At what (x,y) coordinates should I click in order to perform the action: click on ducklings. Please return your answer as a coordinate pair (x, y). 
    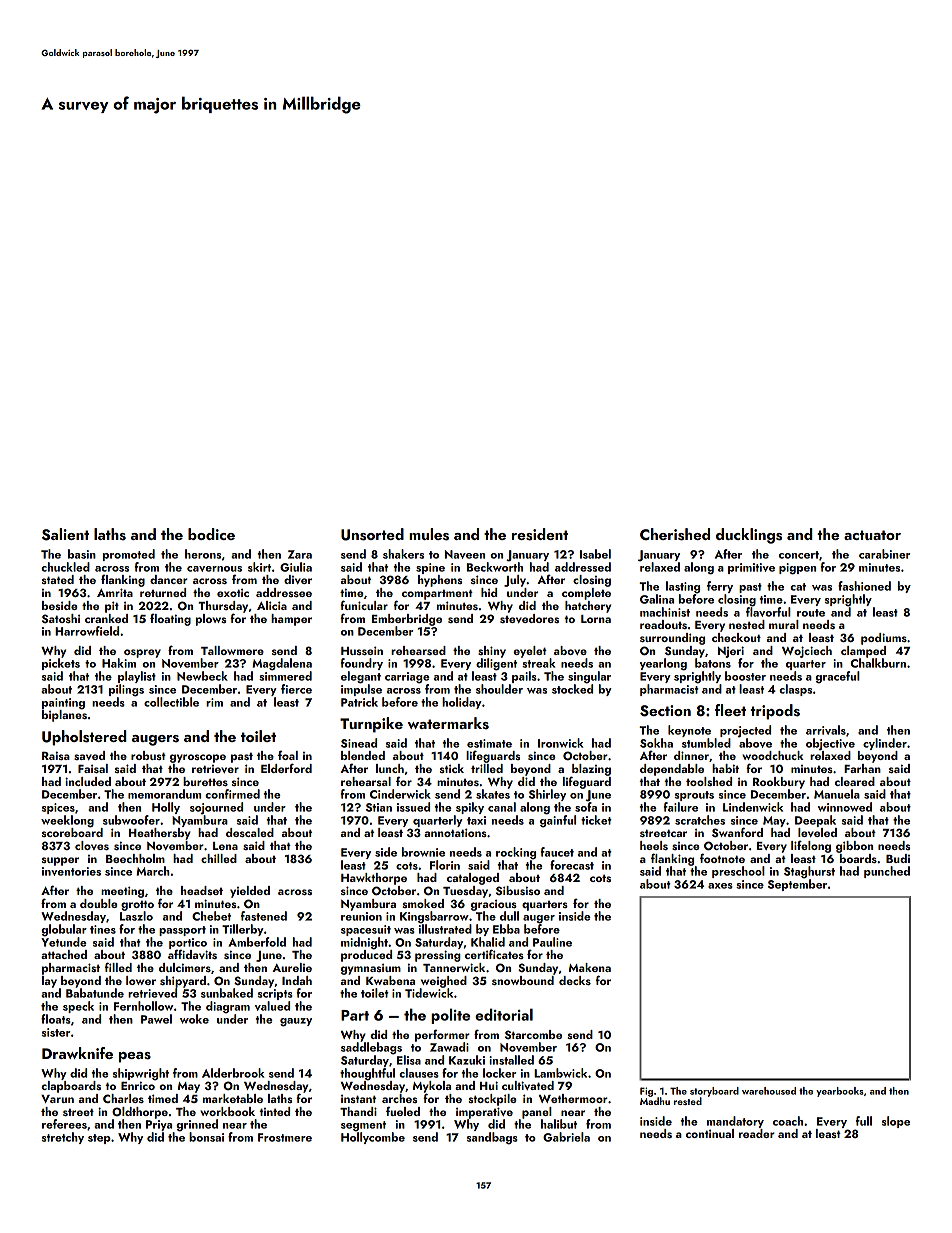
    Looking at the image, I should click on (749, 536).
